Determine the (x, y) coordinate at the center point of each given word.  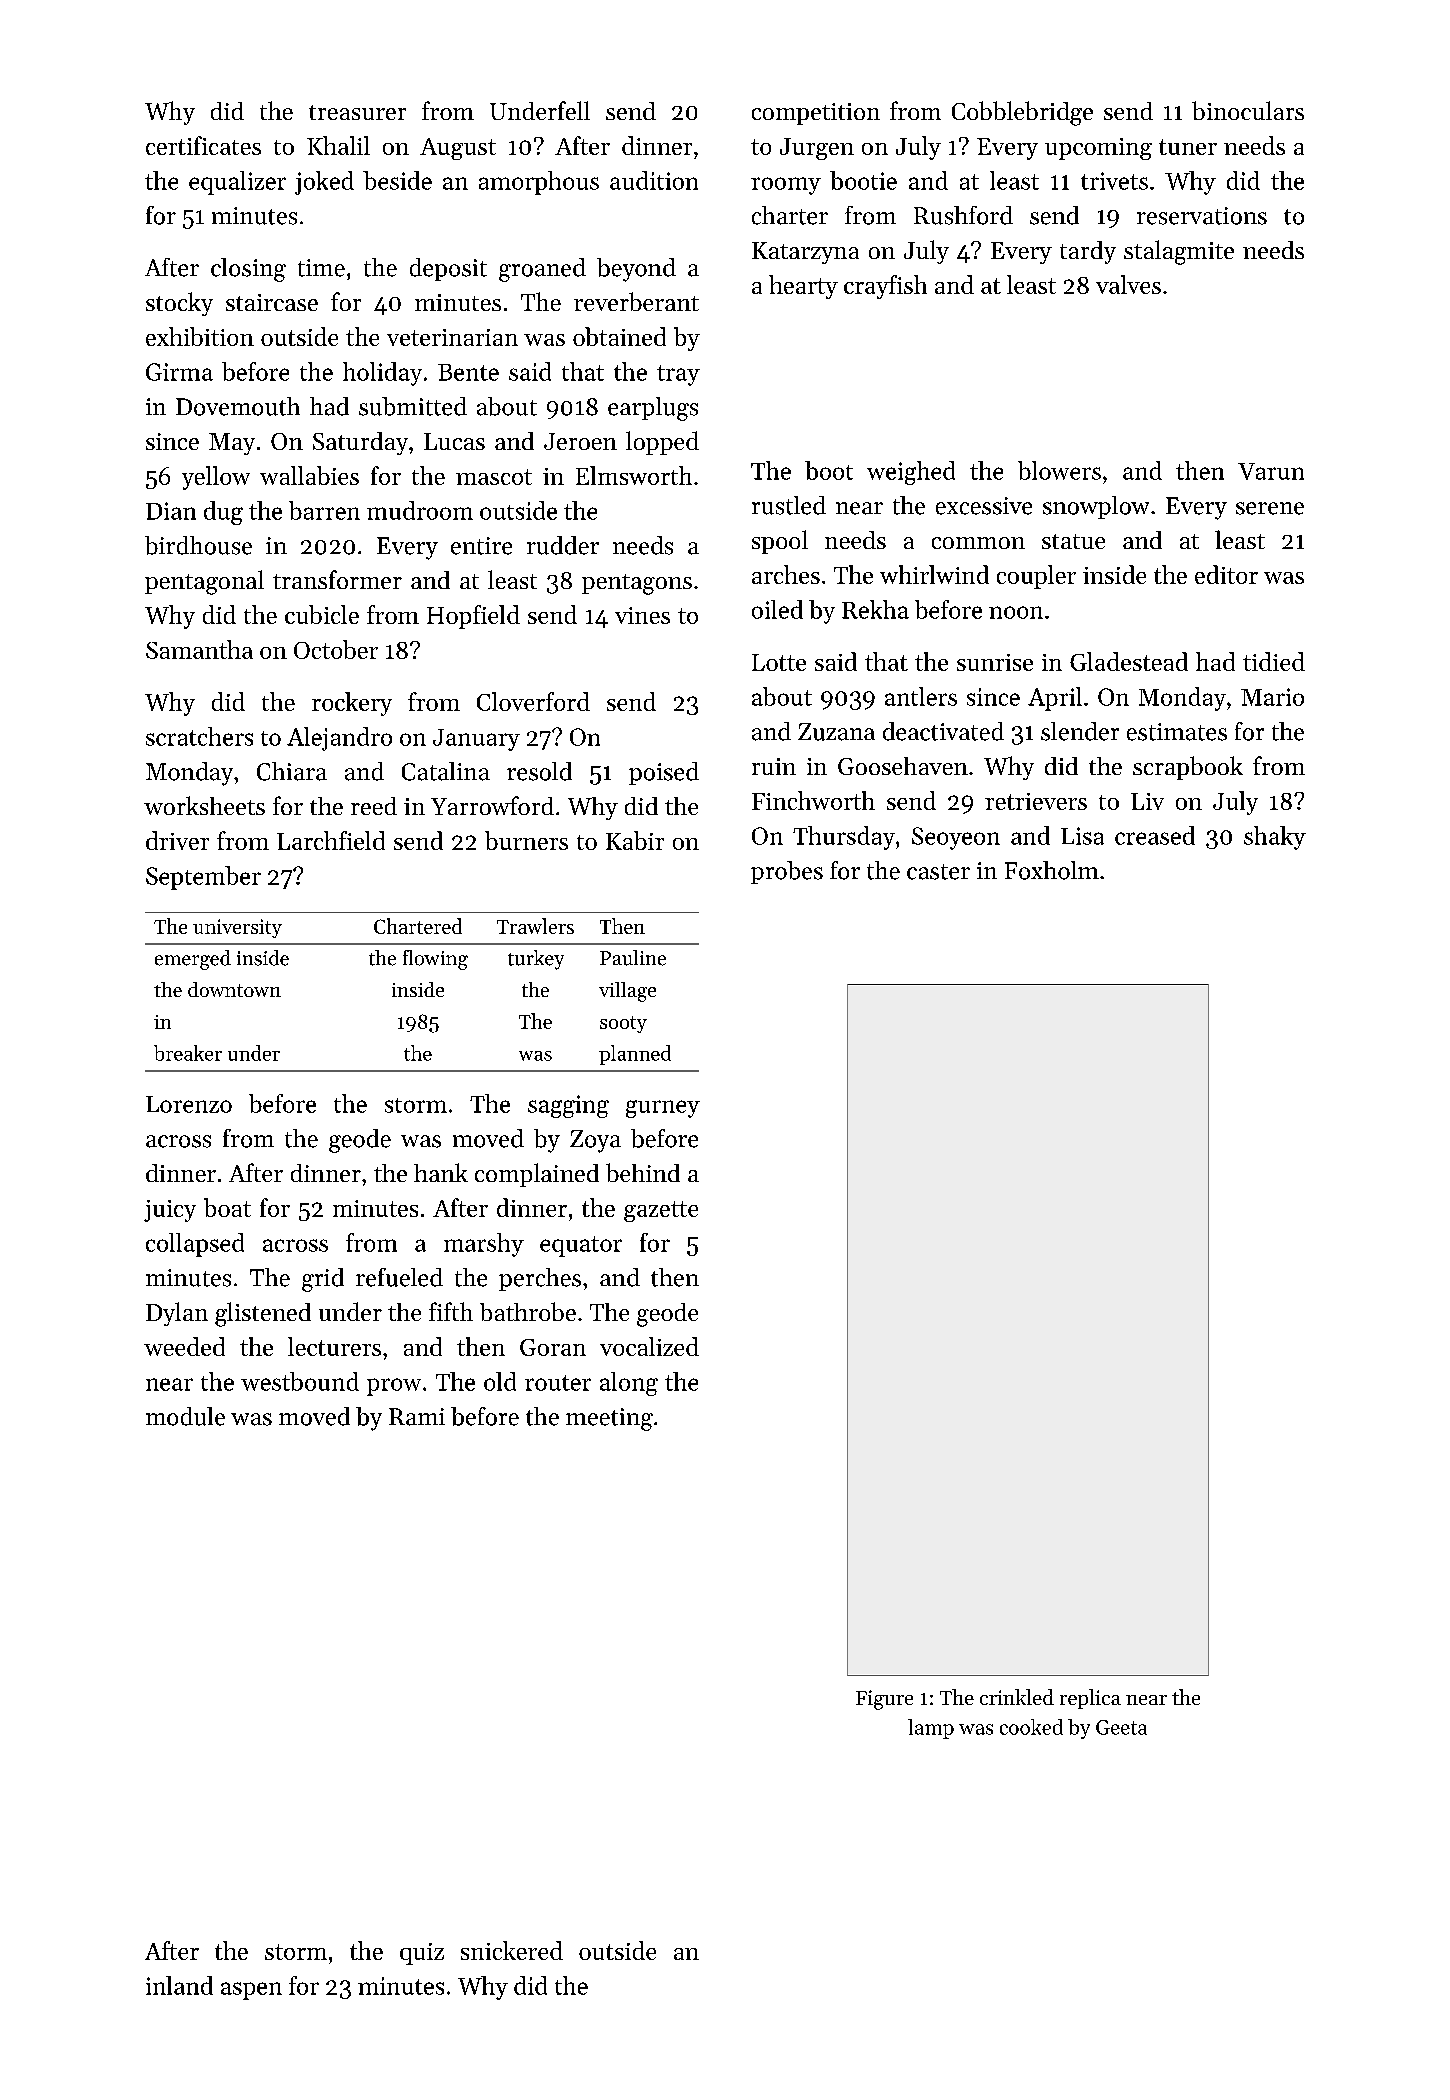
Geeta (1121, 1727)
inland (179, 1985)
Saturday (360, 443)
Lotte (779, 662)
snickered (512, 1950)
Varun (1271, 471)
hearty (803, 287)
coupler (1036, 577)
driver (177, 840)
